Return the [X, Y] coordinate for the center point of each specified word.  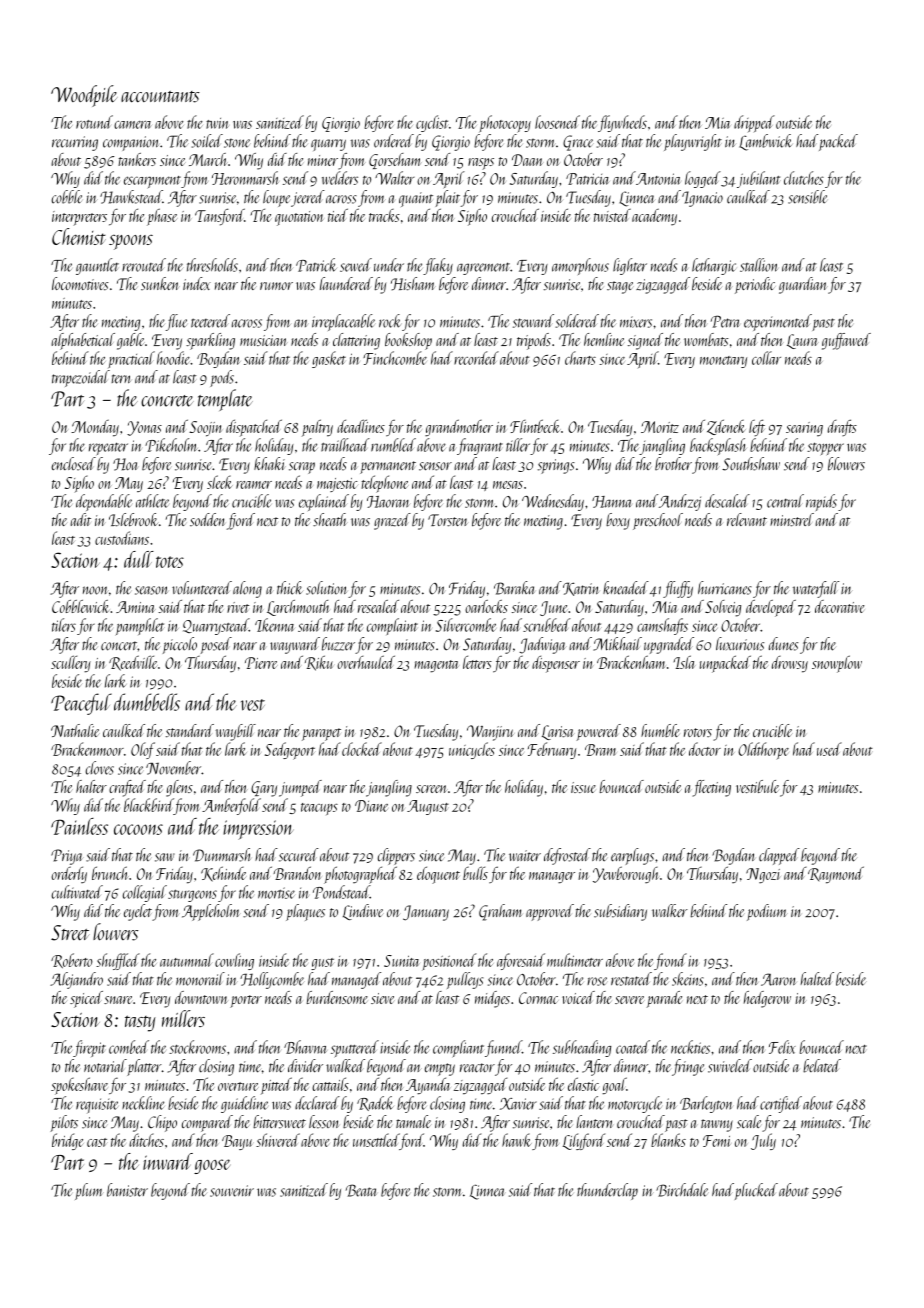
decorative [839, 606]
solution [326, 588]
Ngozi [763, 875]
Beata [361, 1190]
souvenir [232, 1191]
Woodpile [84, 96]
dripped [754, 123]
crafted [127, 788]
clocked [362, 749]
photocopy [505, 124]
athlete [152, 501]
